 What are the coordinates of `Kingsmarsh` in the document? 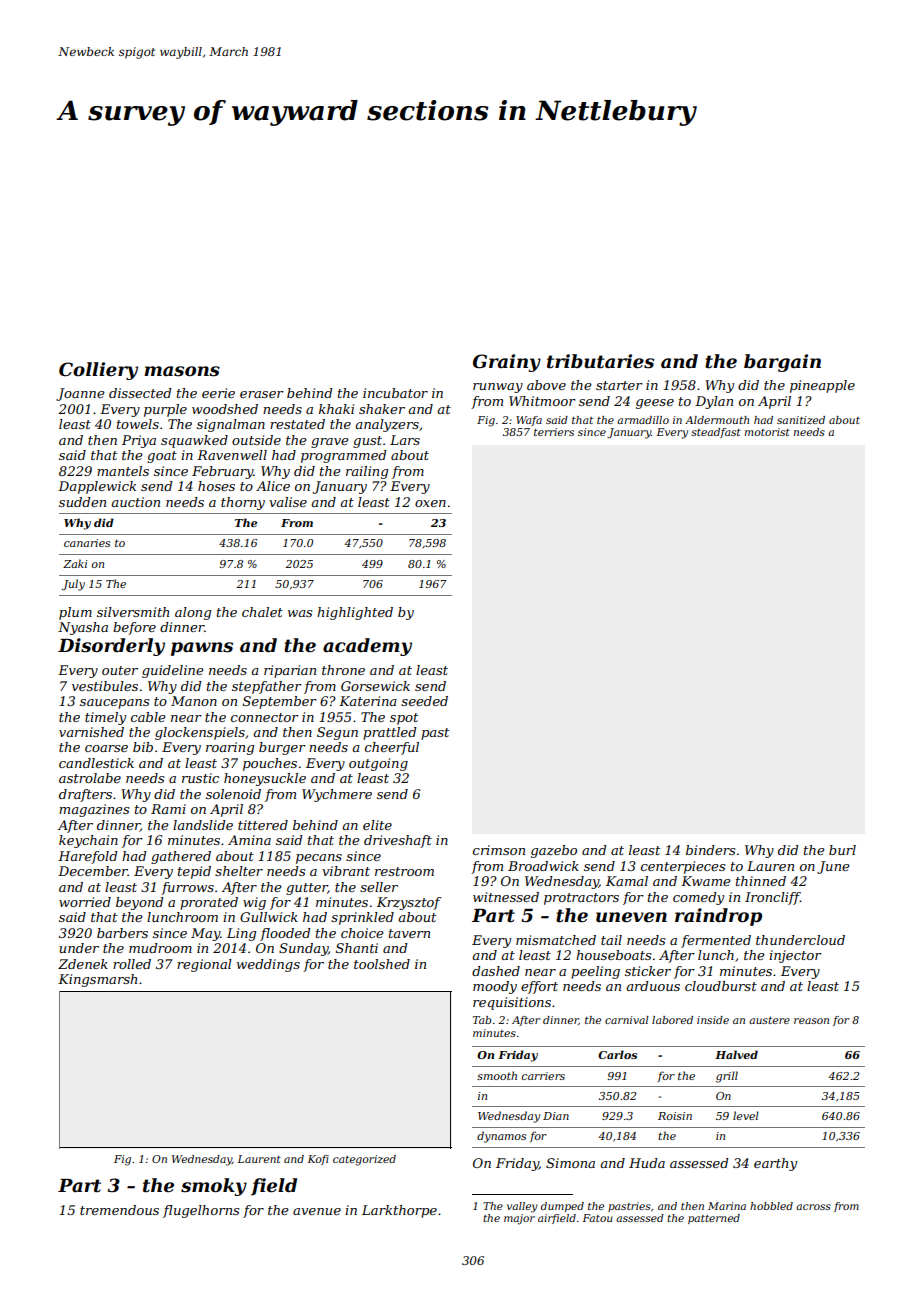 It's located at (97, 980).
